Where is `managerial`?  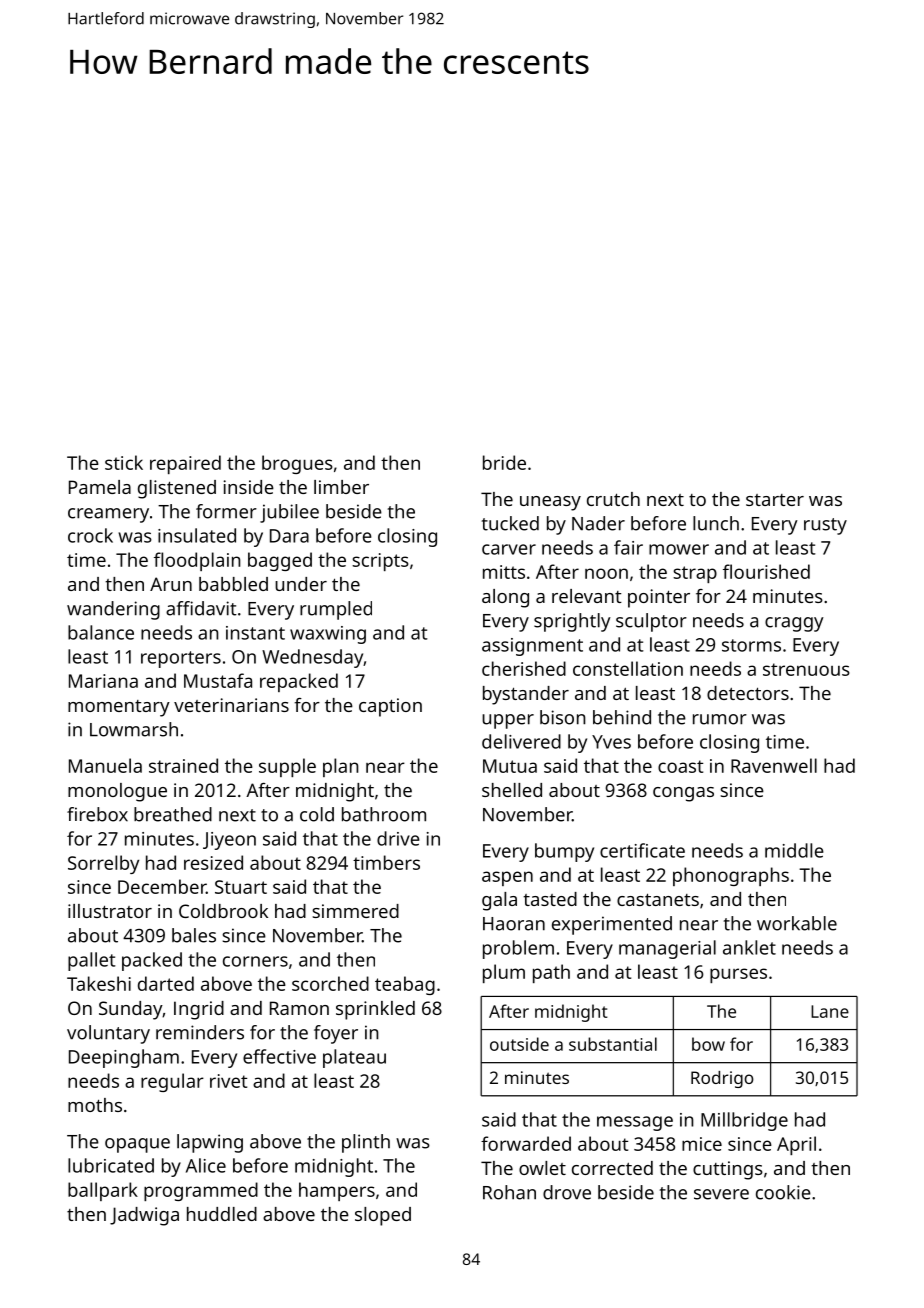 managerial is located at coordinates (667, 949).
